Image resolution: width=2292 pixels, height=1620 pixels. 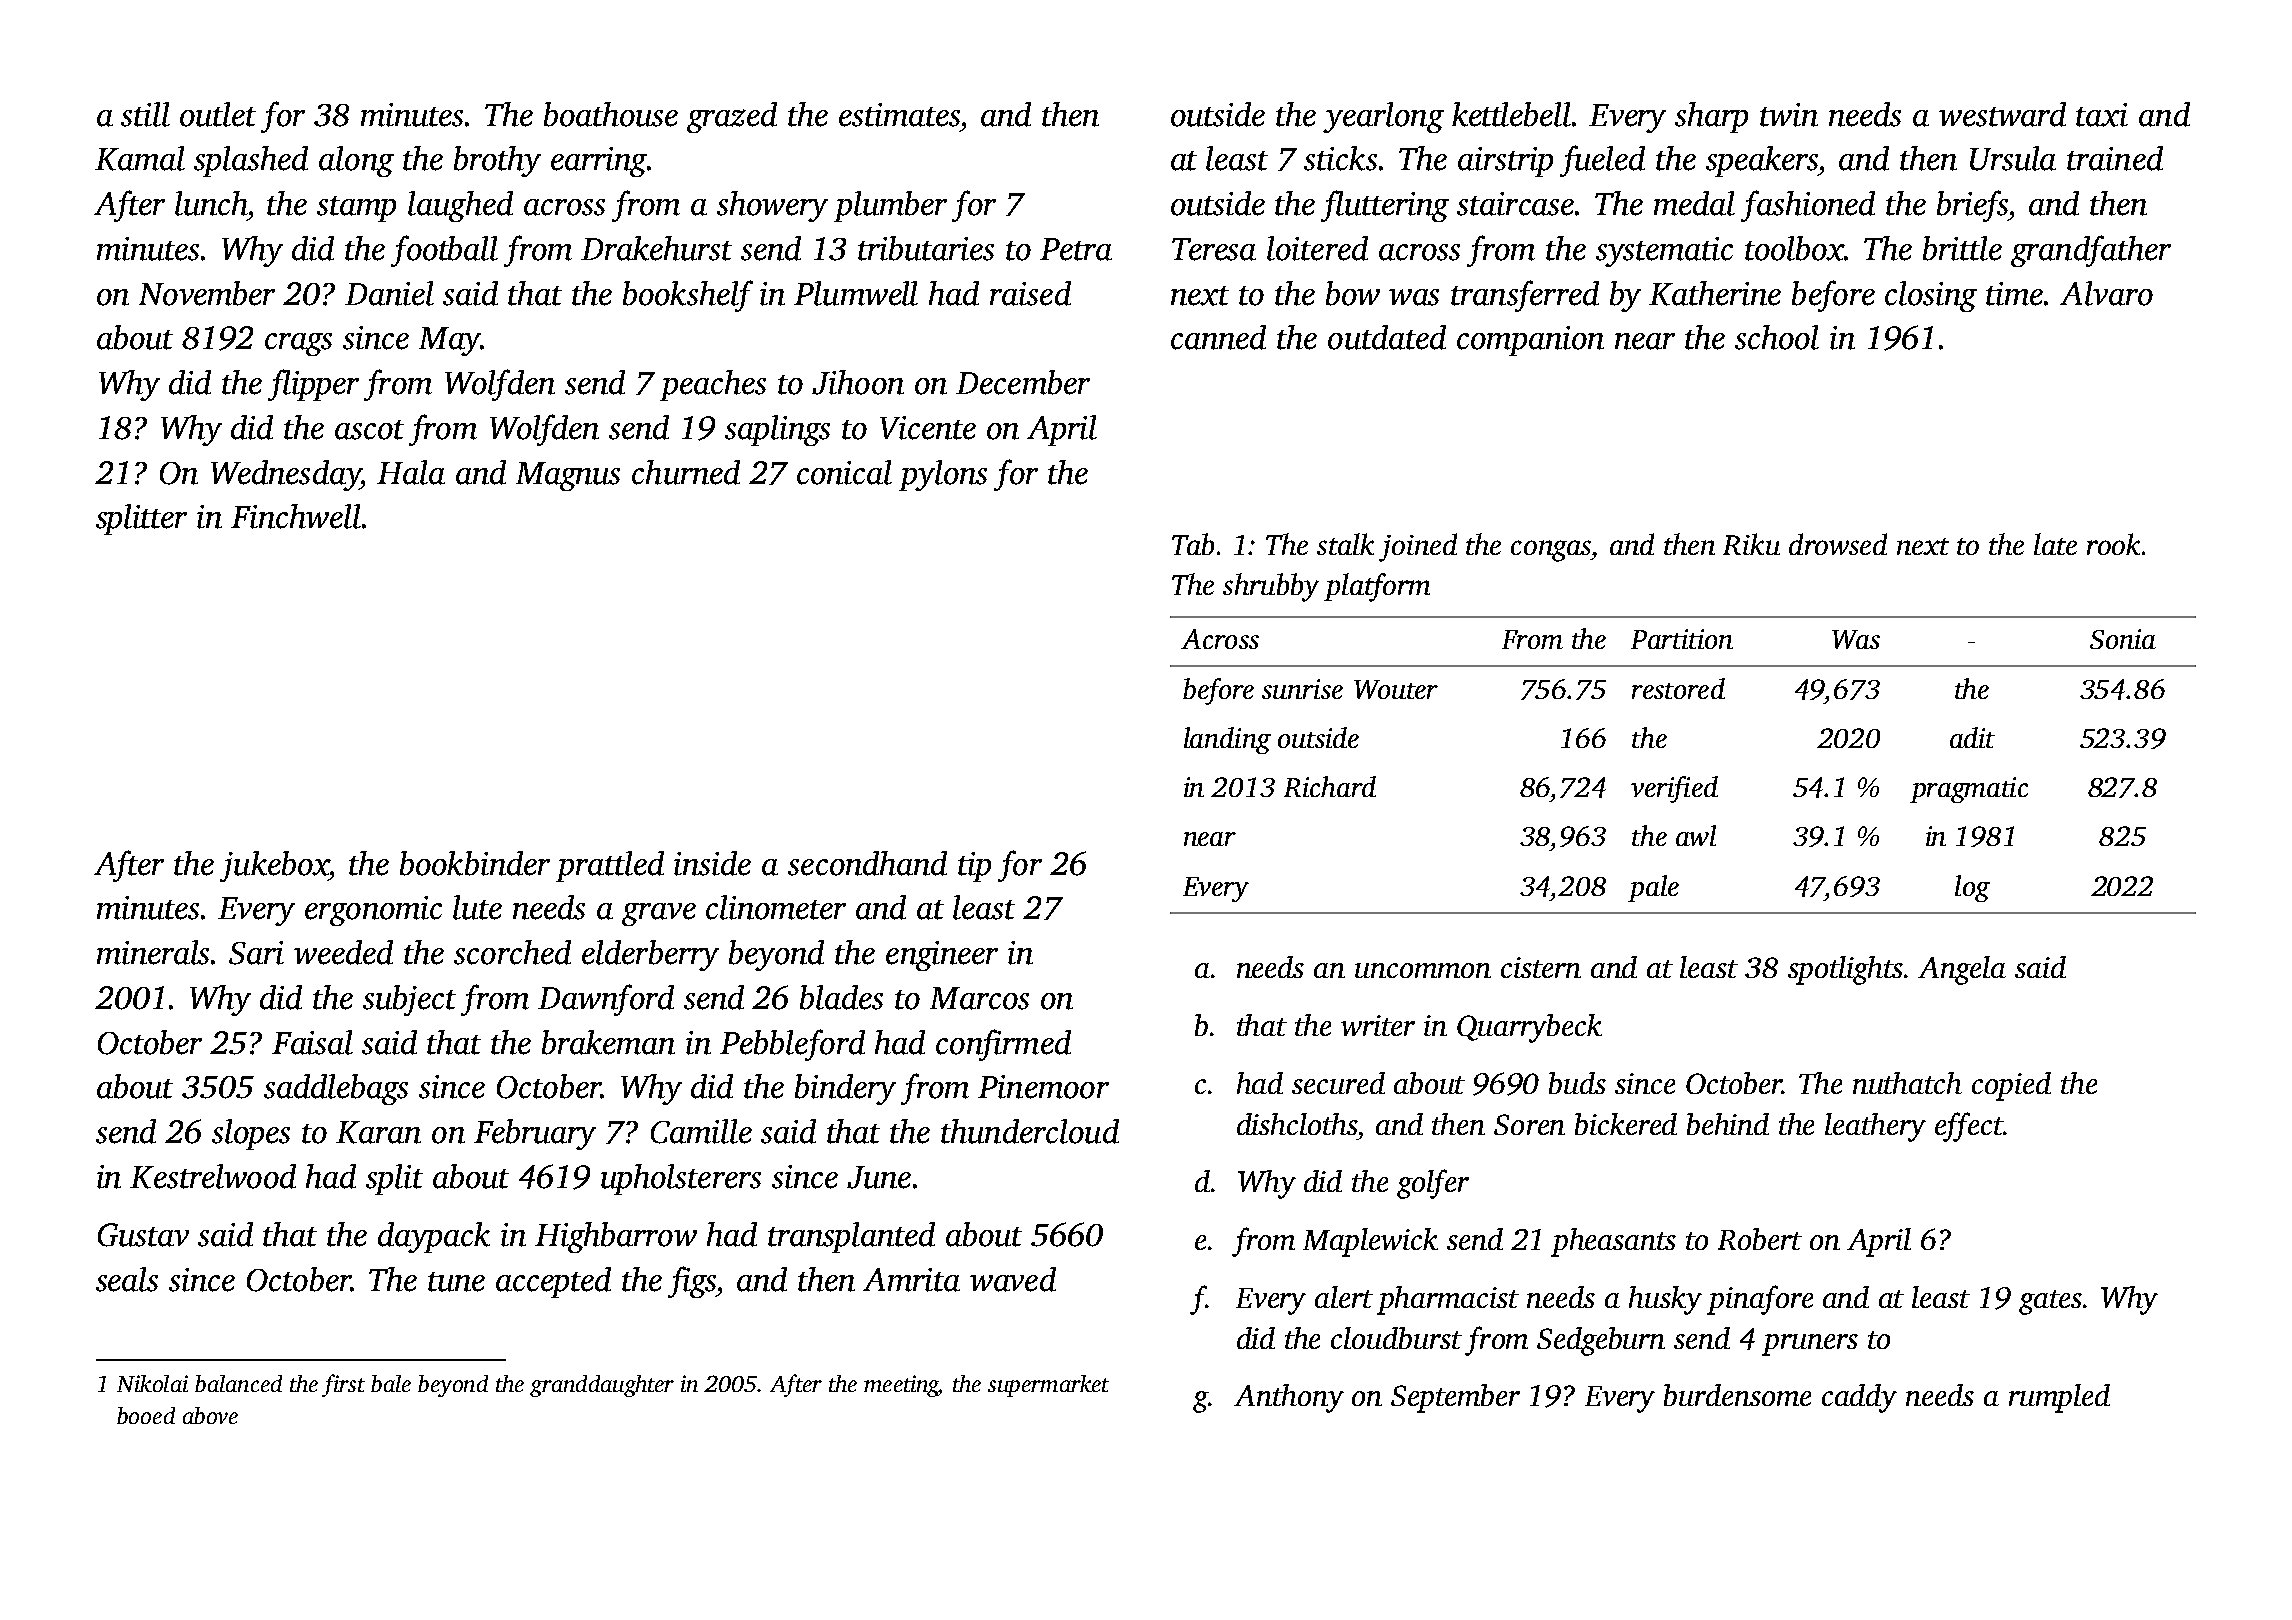 What do you see at coordinates (213, 1176) in the image?
I see `Kestrelwood` at bounding box center [213, 1176].
